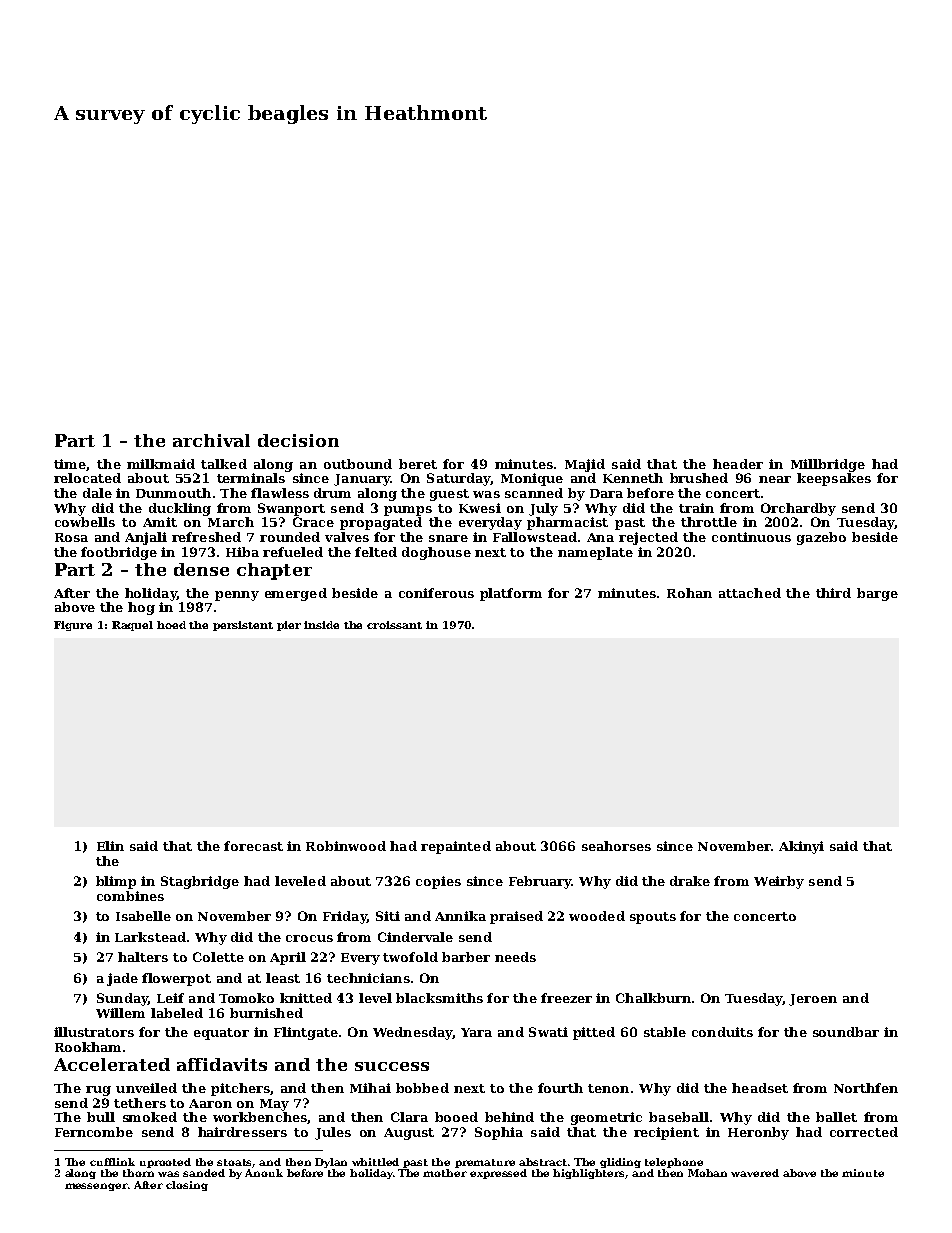 The width and height of the screenshot is (952, 1233). Describe the element at coordinates (460, 916) in the screenshot. I see `Annika` at that location.
